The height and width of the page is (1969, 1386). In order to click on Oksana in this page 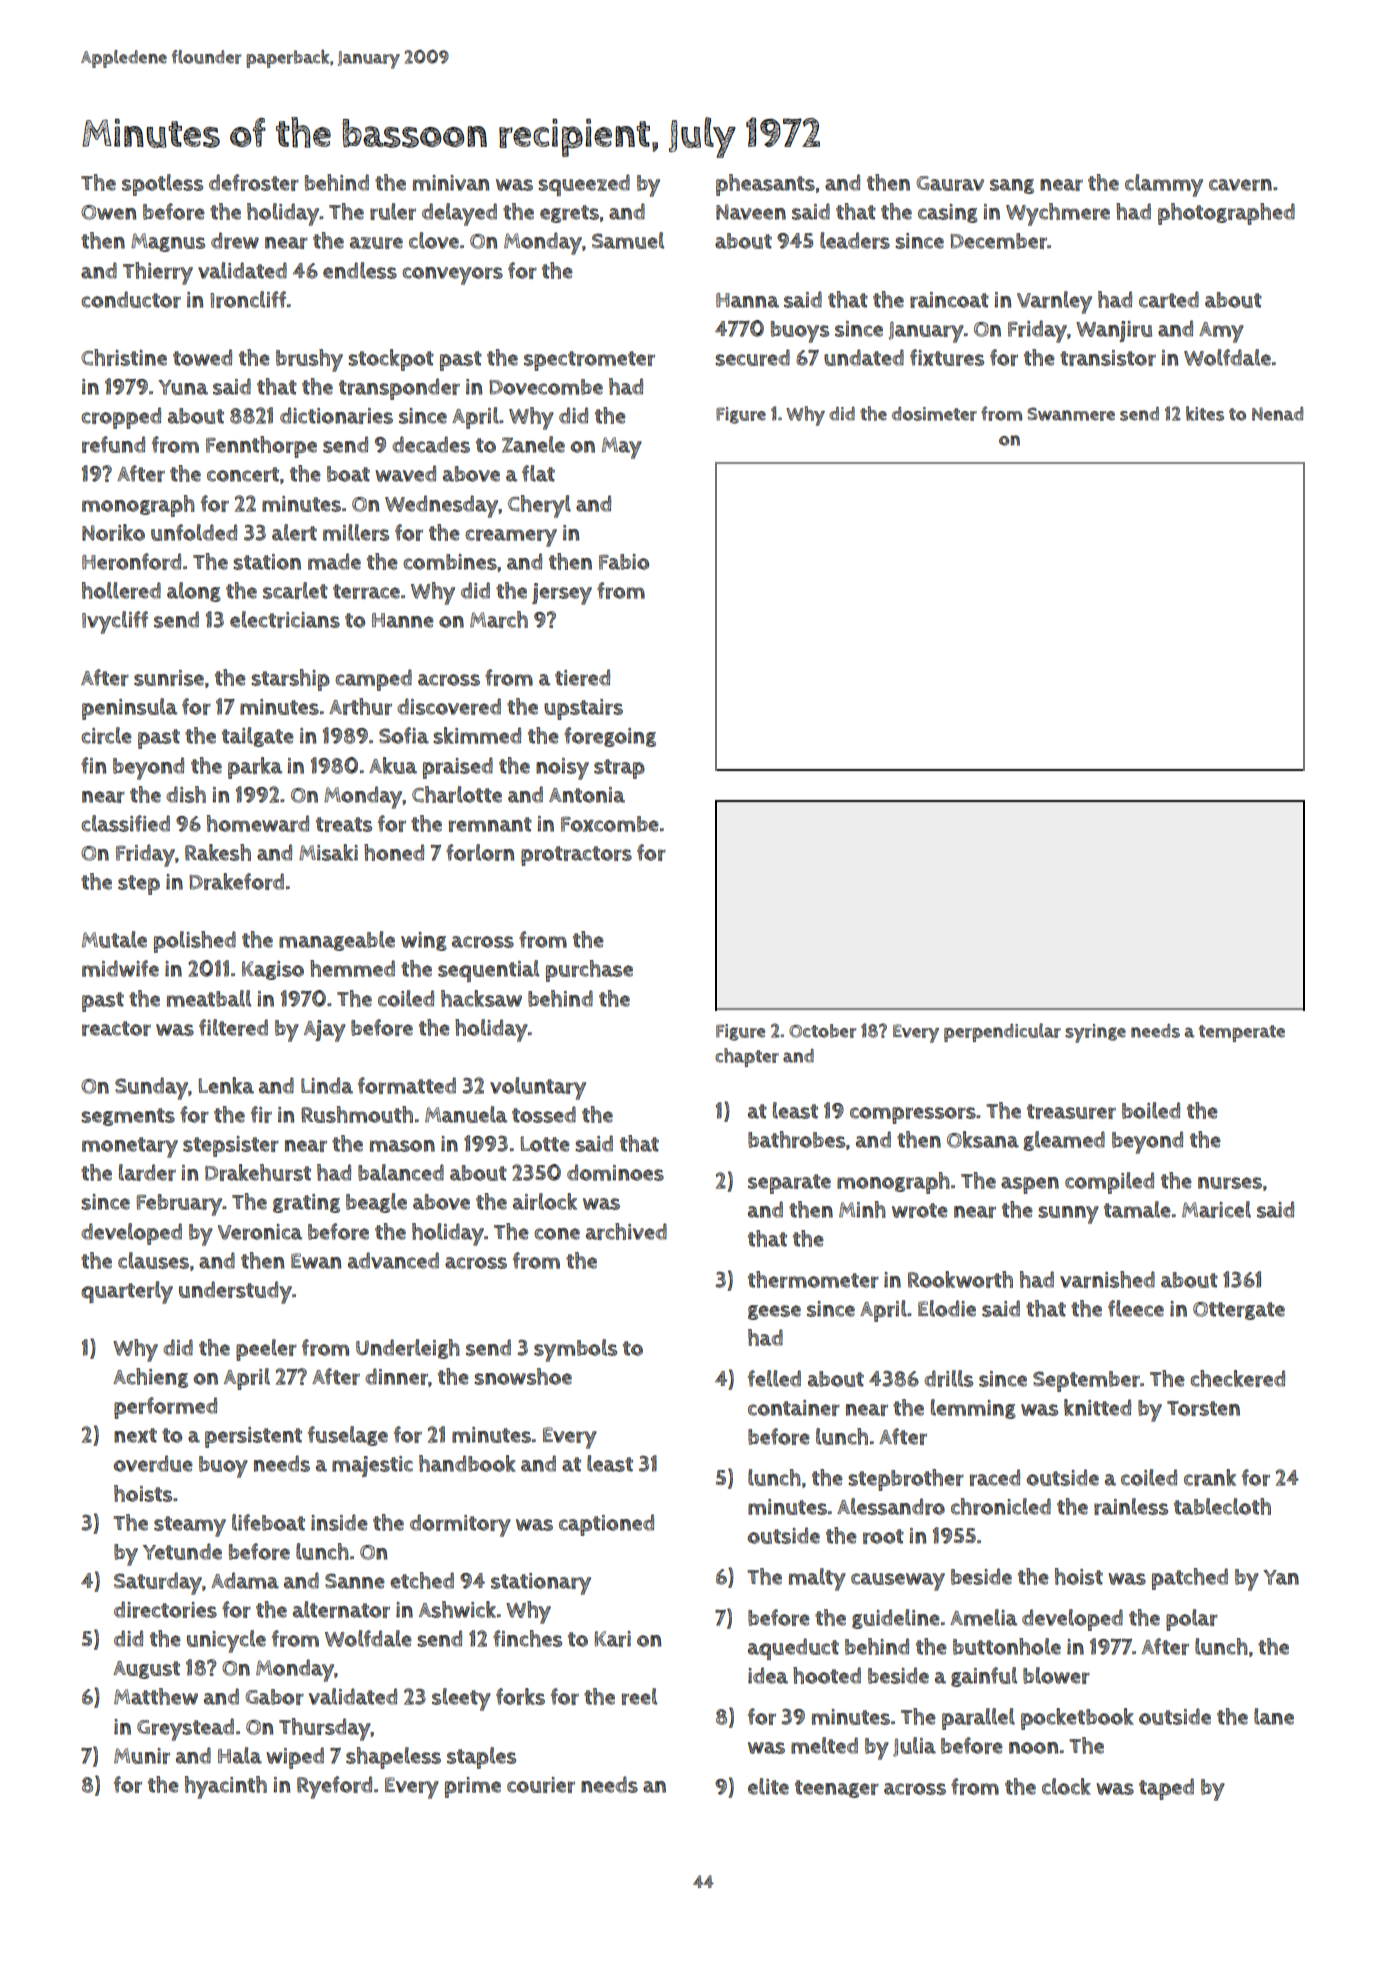, I will do `click(983, 1139)`.
